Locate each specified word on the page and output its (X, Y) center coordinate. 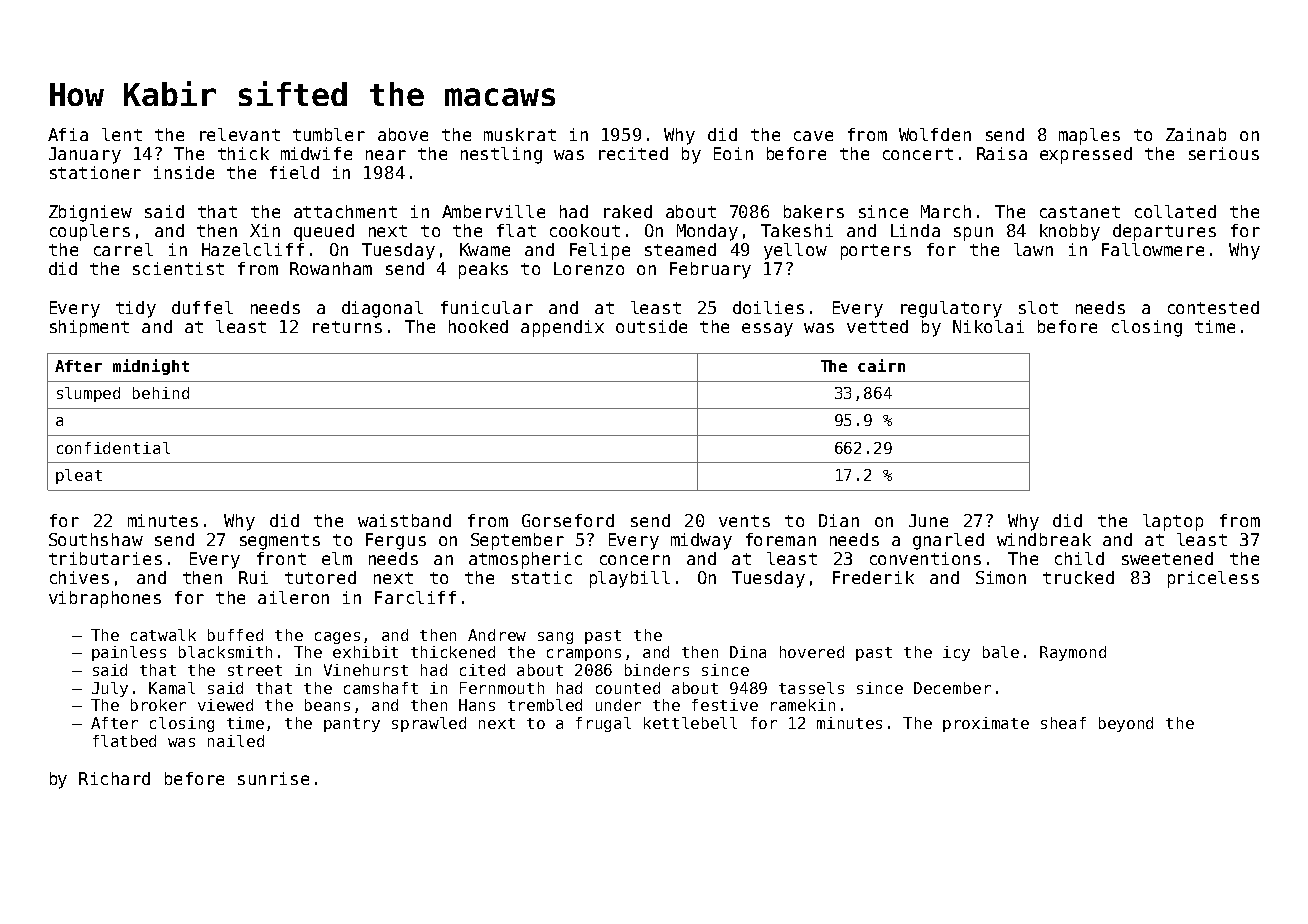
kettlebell (690, 723)
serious (1224, 153)
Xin (265, 230)
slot (1038, 307)
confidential (113, 448)
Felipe (600, 251)
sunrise (273, 778)
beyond (1126, 724)
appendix (562, 328)
